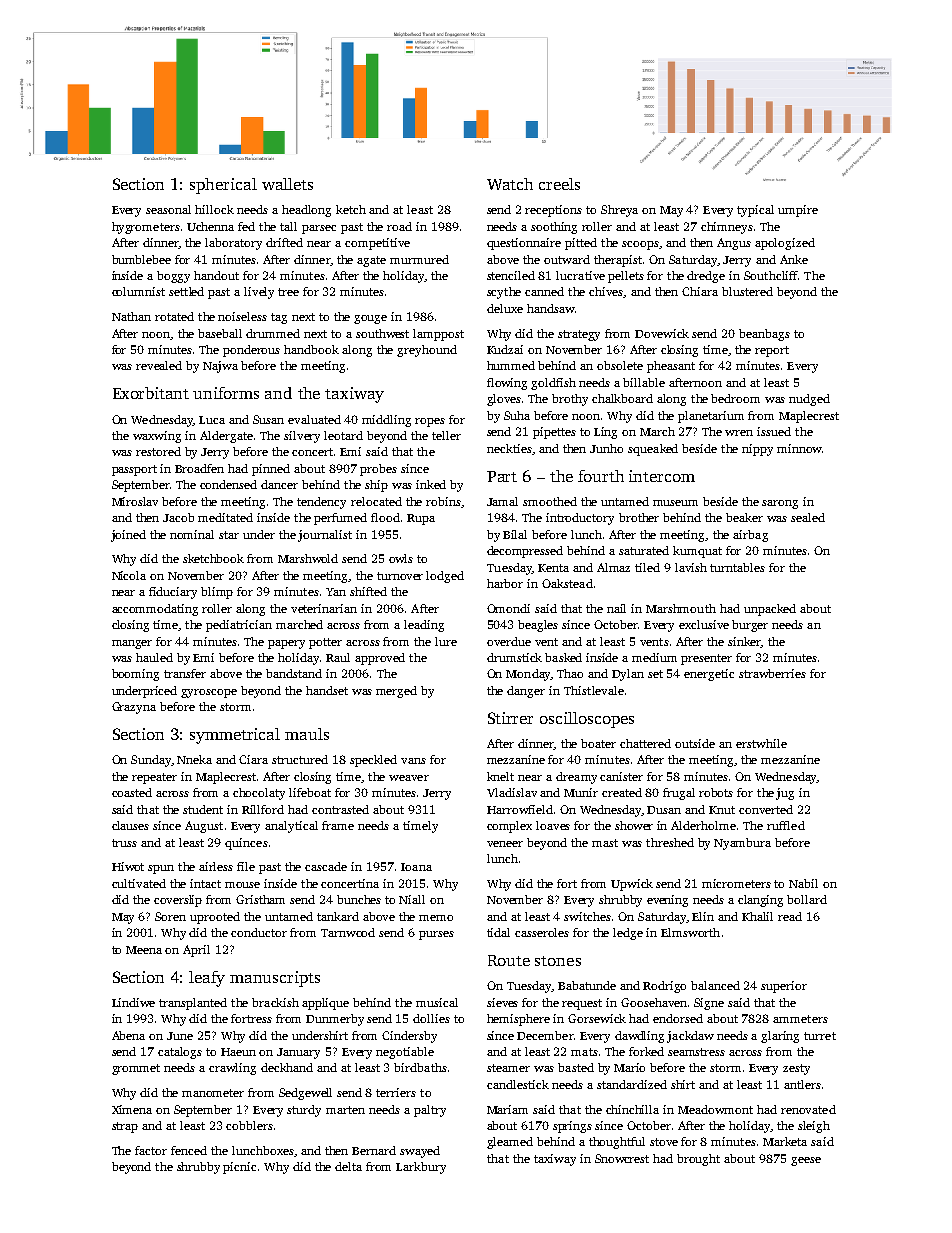 This screenshot has width=952, height=1233. I want to click on laboratory, so click(233, 244).
